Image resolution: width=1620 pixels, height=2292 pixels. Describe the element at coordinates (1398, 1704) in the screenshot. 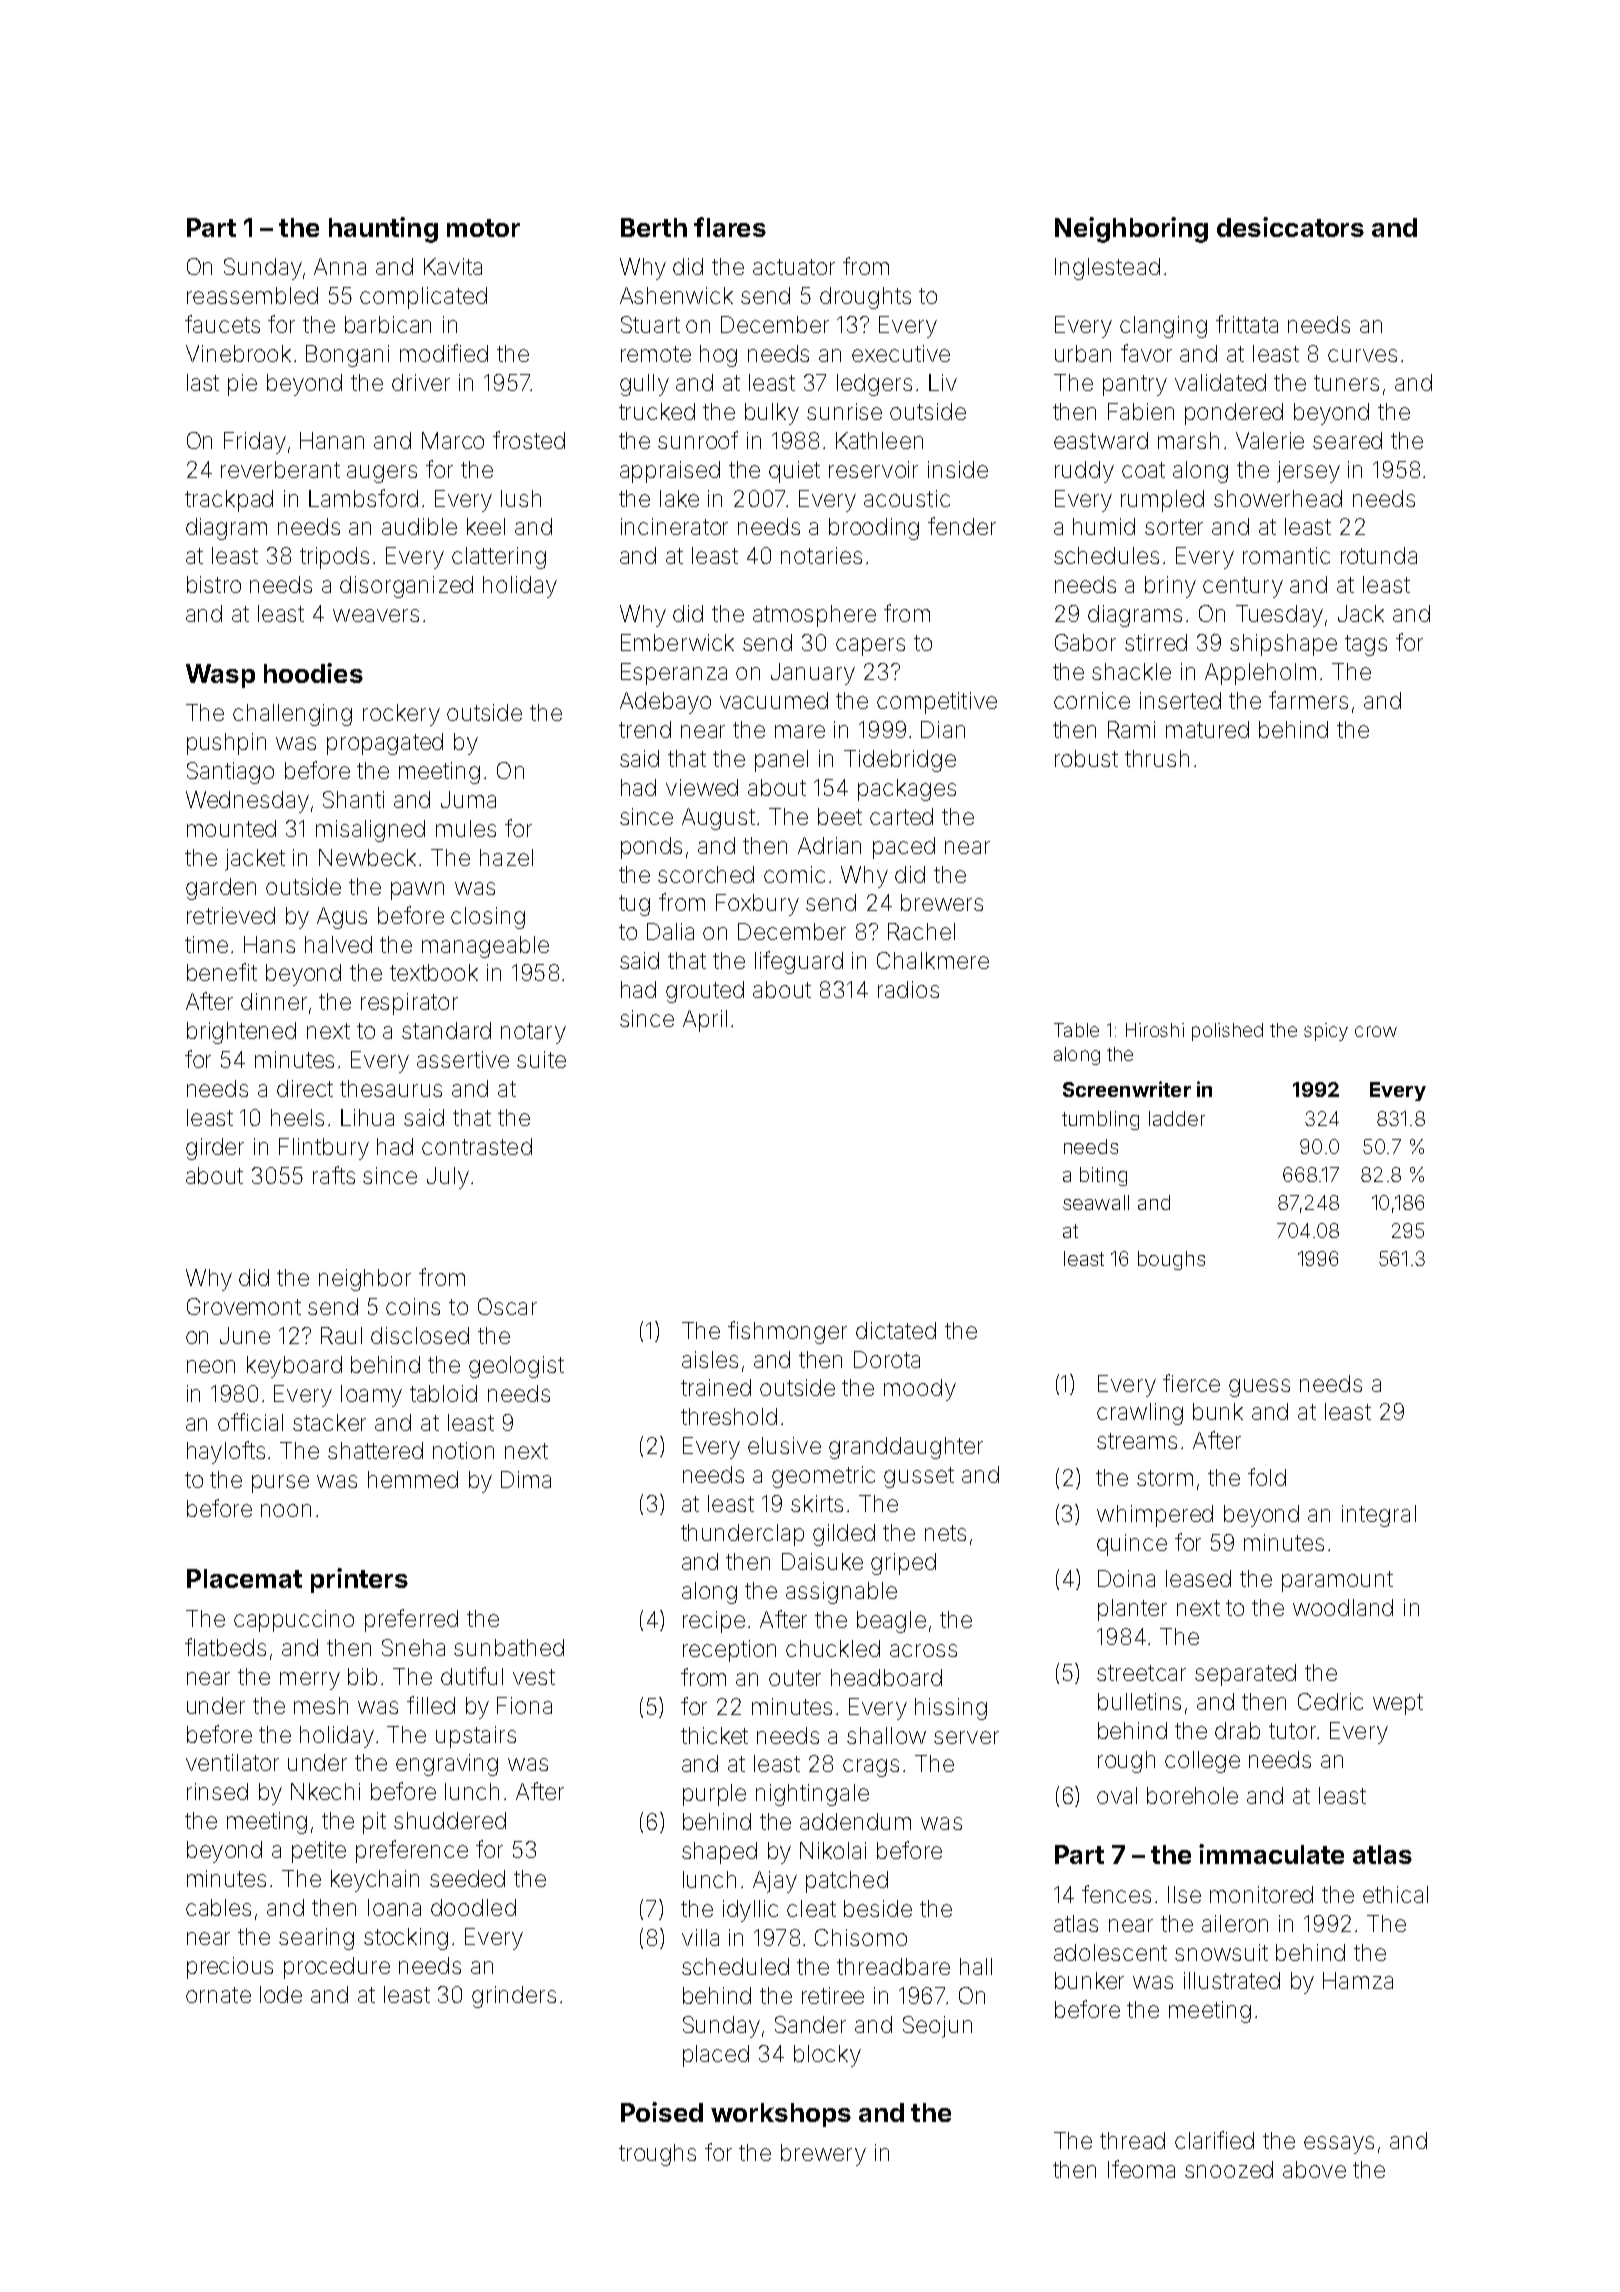

I see `wept` at that location.
